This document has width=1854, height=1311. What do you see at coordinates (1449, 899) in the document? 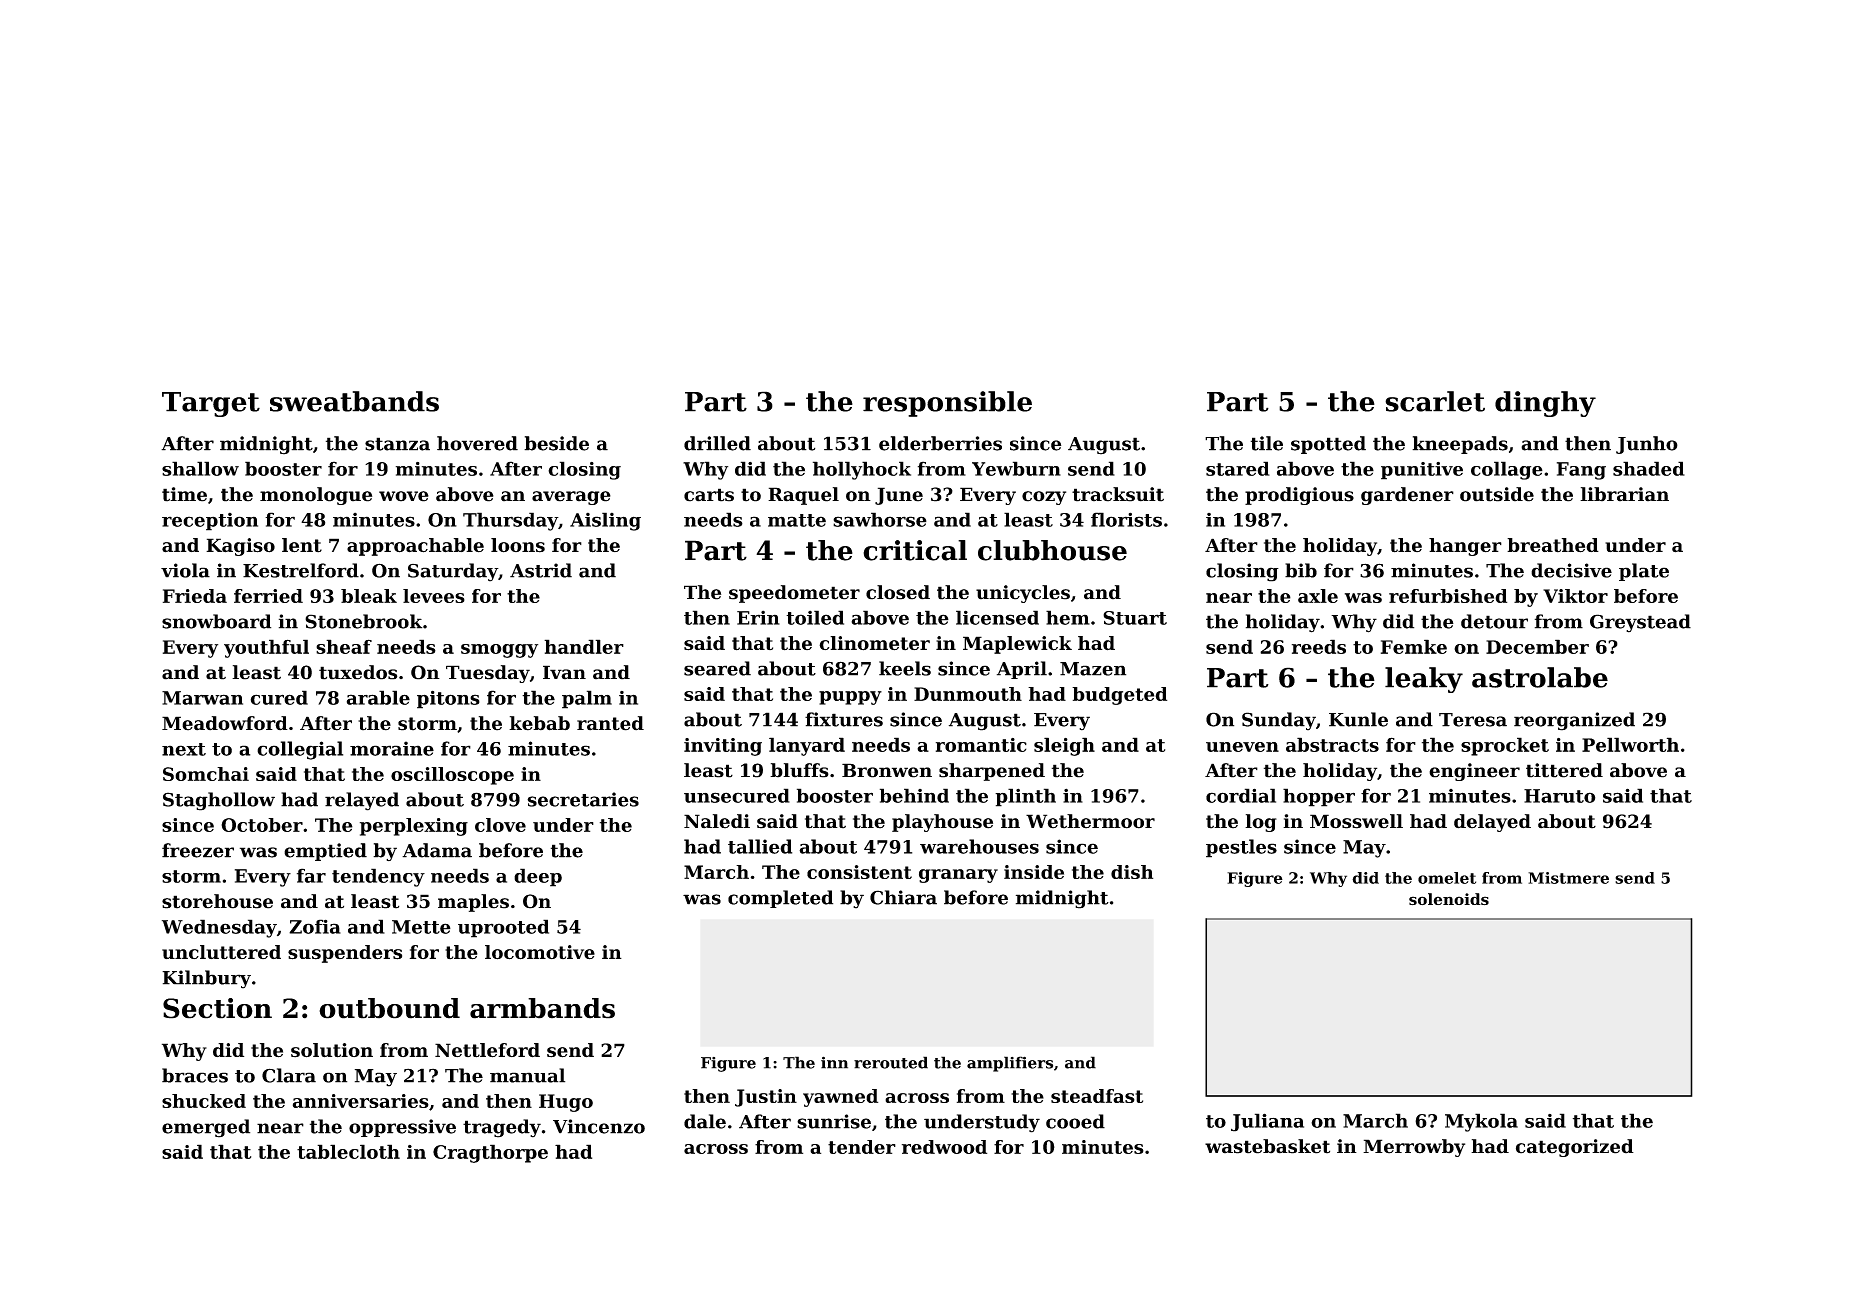
I see `solenoids` at bounding box center [1449, 899].
